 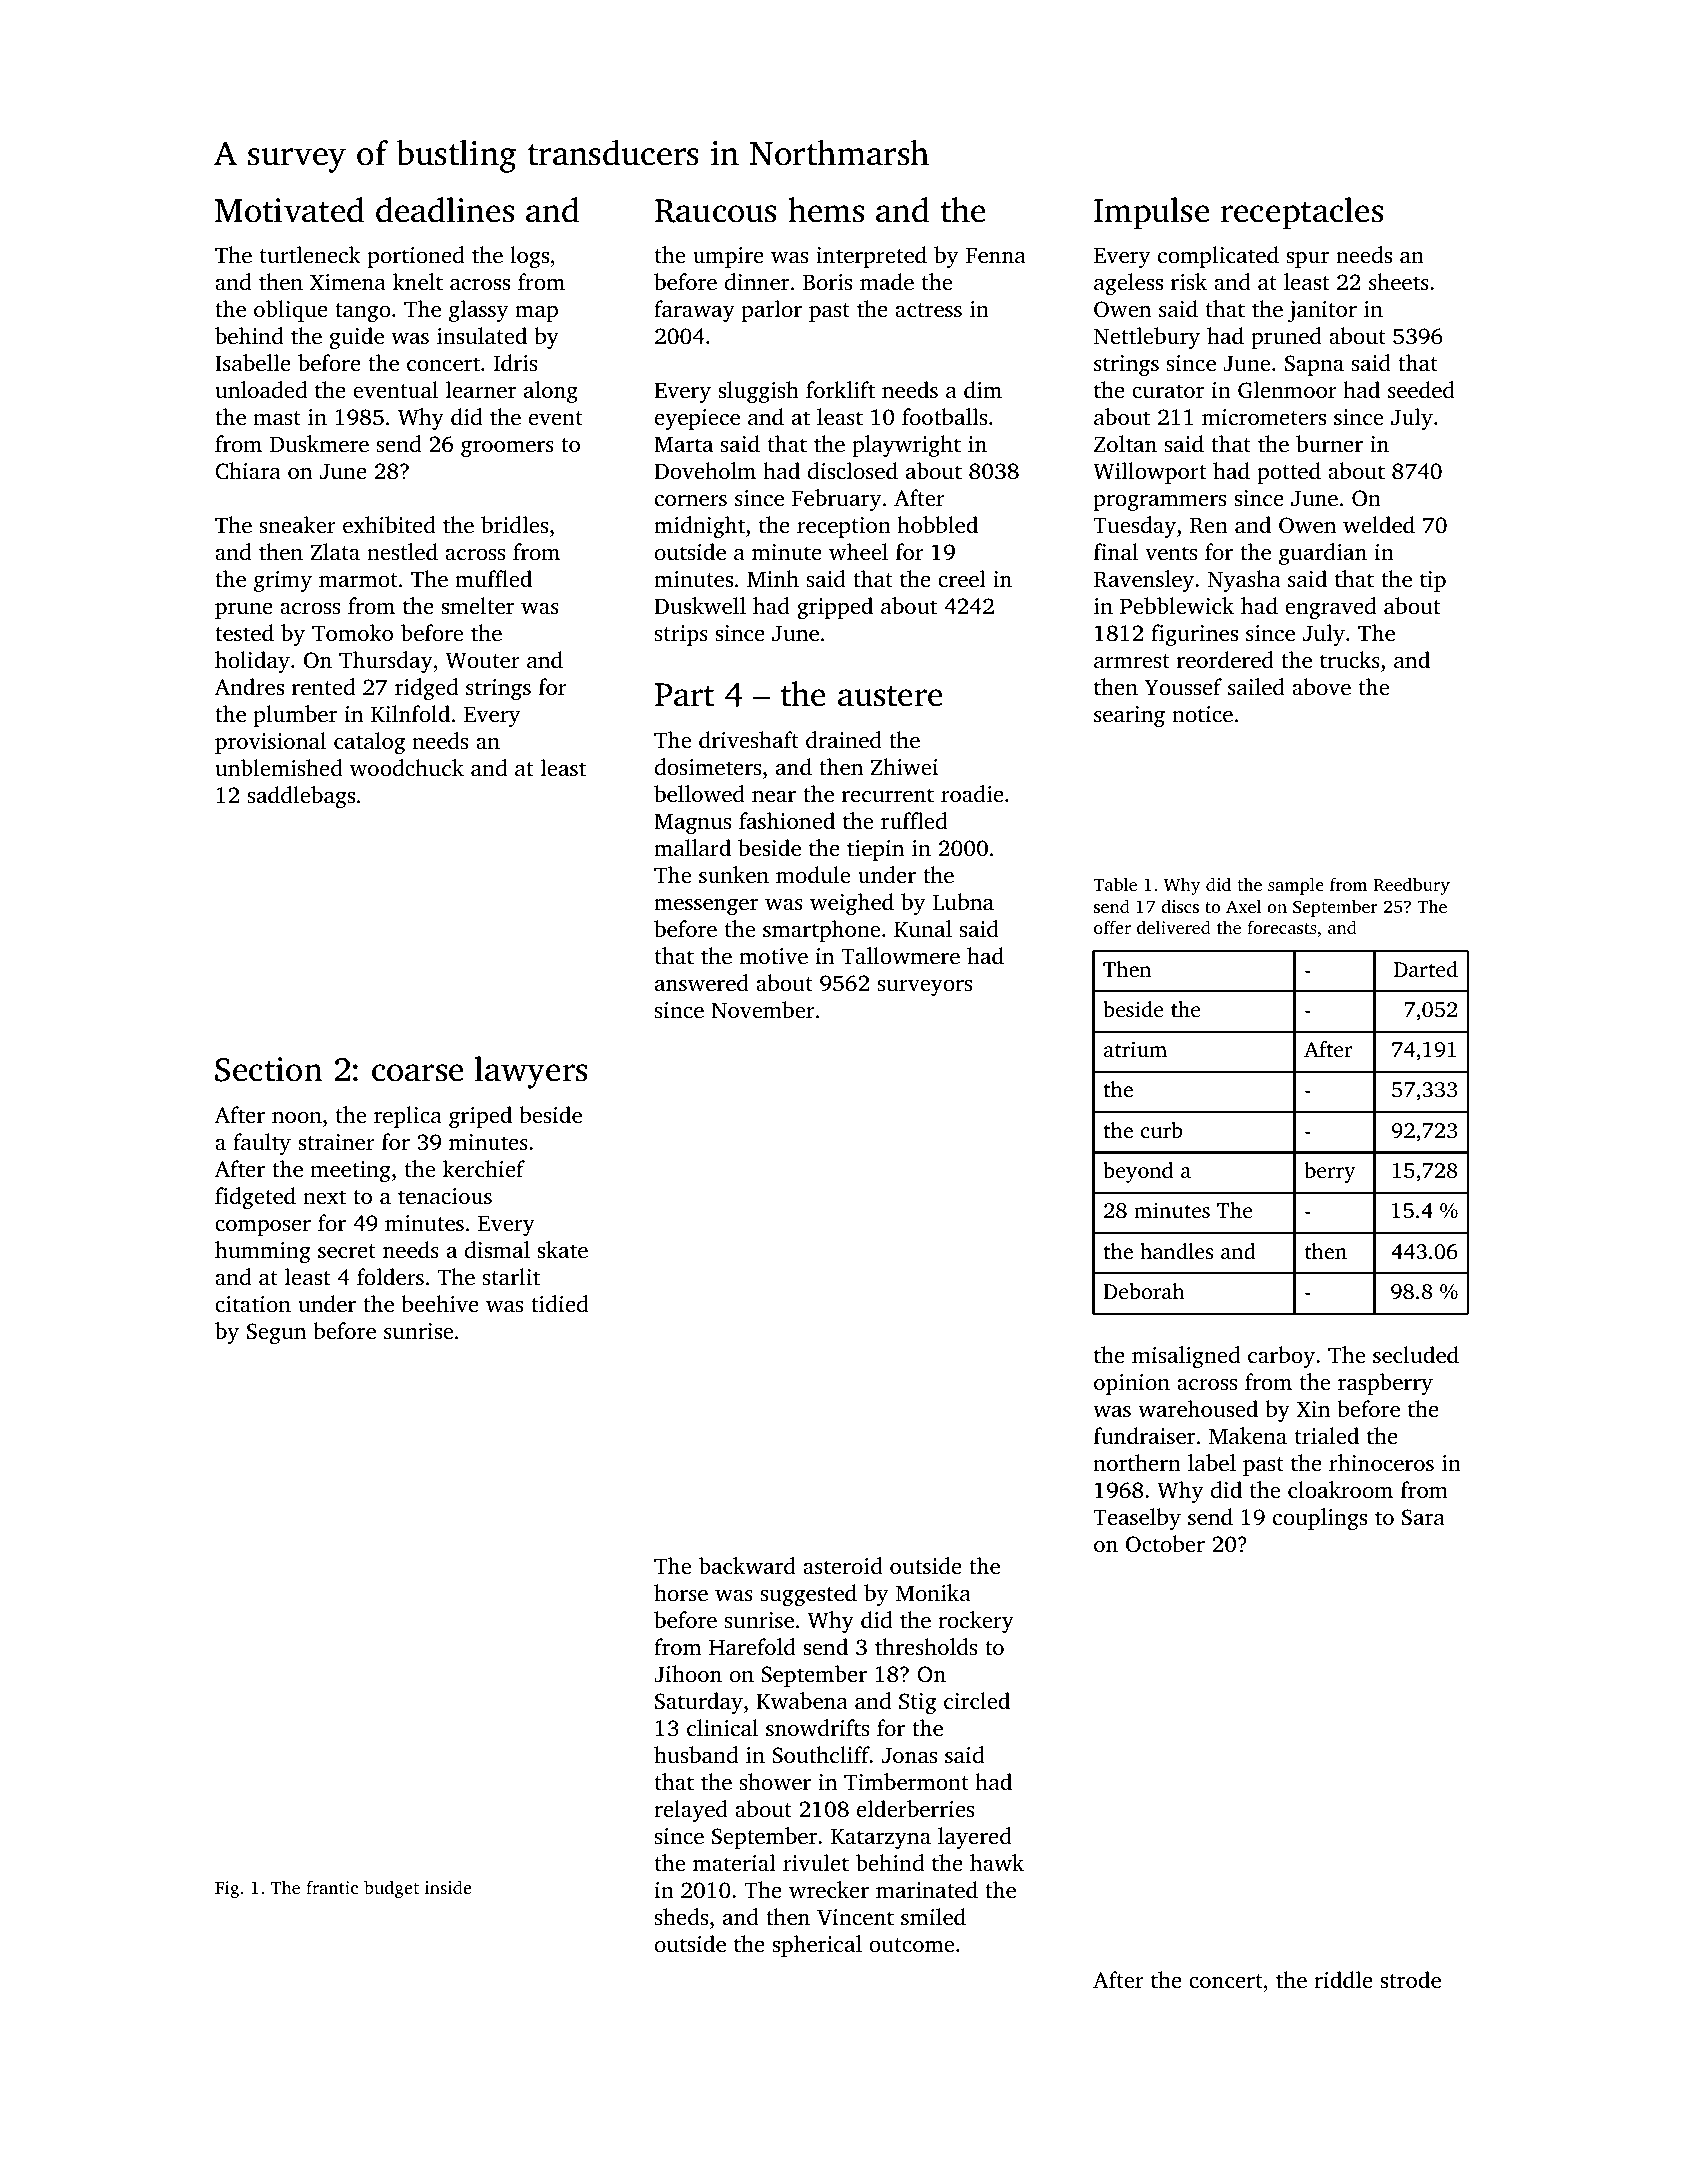 I want to click on beehive, so click(x=440, y=1303).
